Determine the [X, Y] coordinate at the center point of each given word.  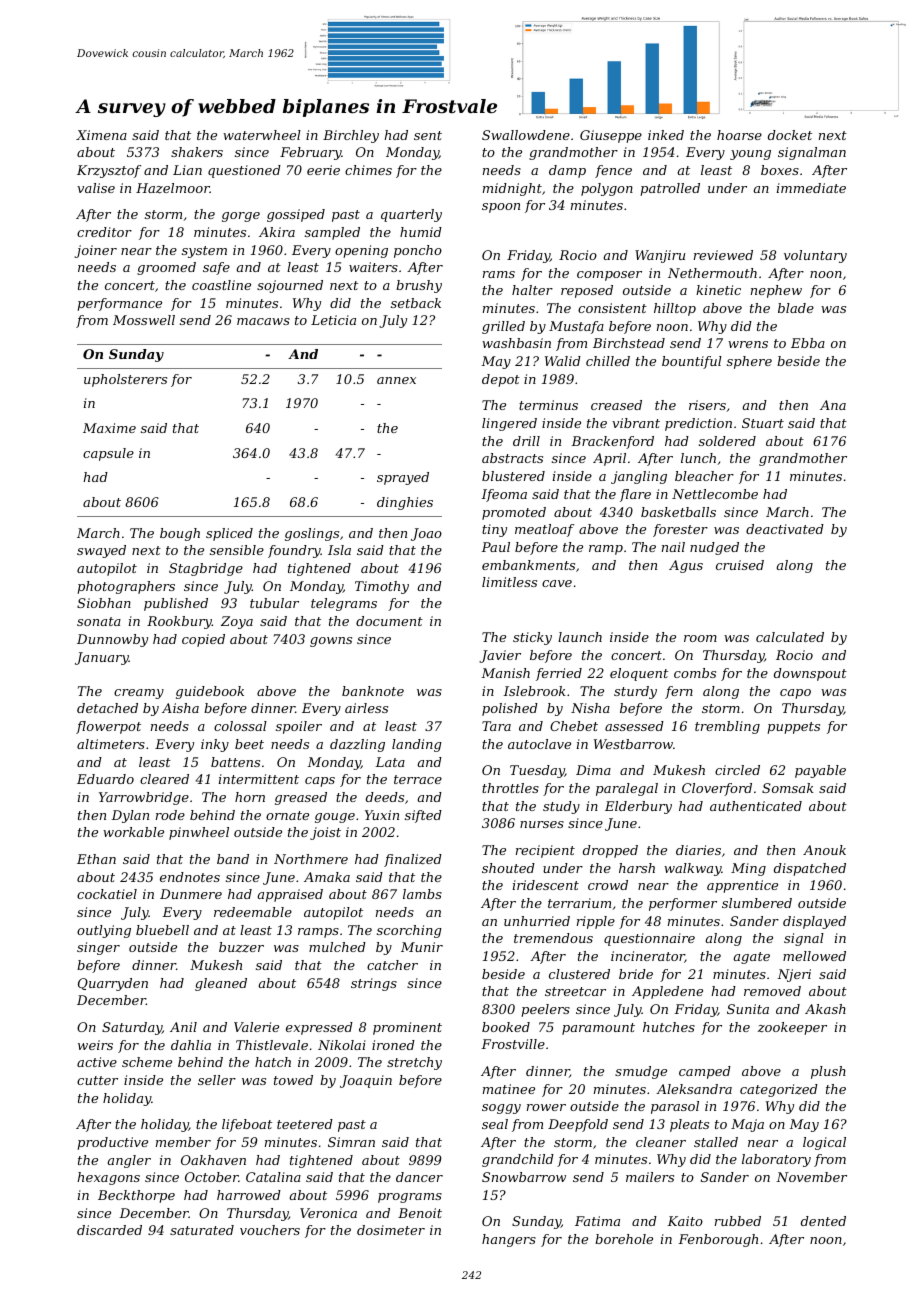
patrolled [670, 189]
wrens [748, 344]
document [389, 621]
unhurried [537, 921]
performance [119, 304]
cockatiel [107, 894]
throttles [510, 788]
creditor [104, 232]
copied [203, 640]
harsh [637, 868]
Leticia [333, 320]
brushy [419, 286]
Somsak [788, 788]
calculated [790, 637]
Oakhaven [213, 1160]
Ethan [96, 859]
